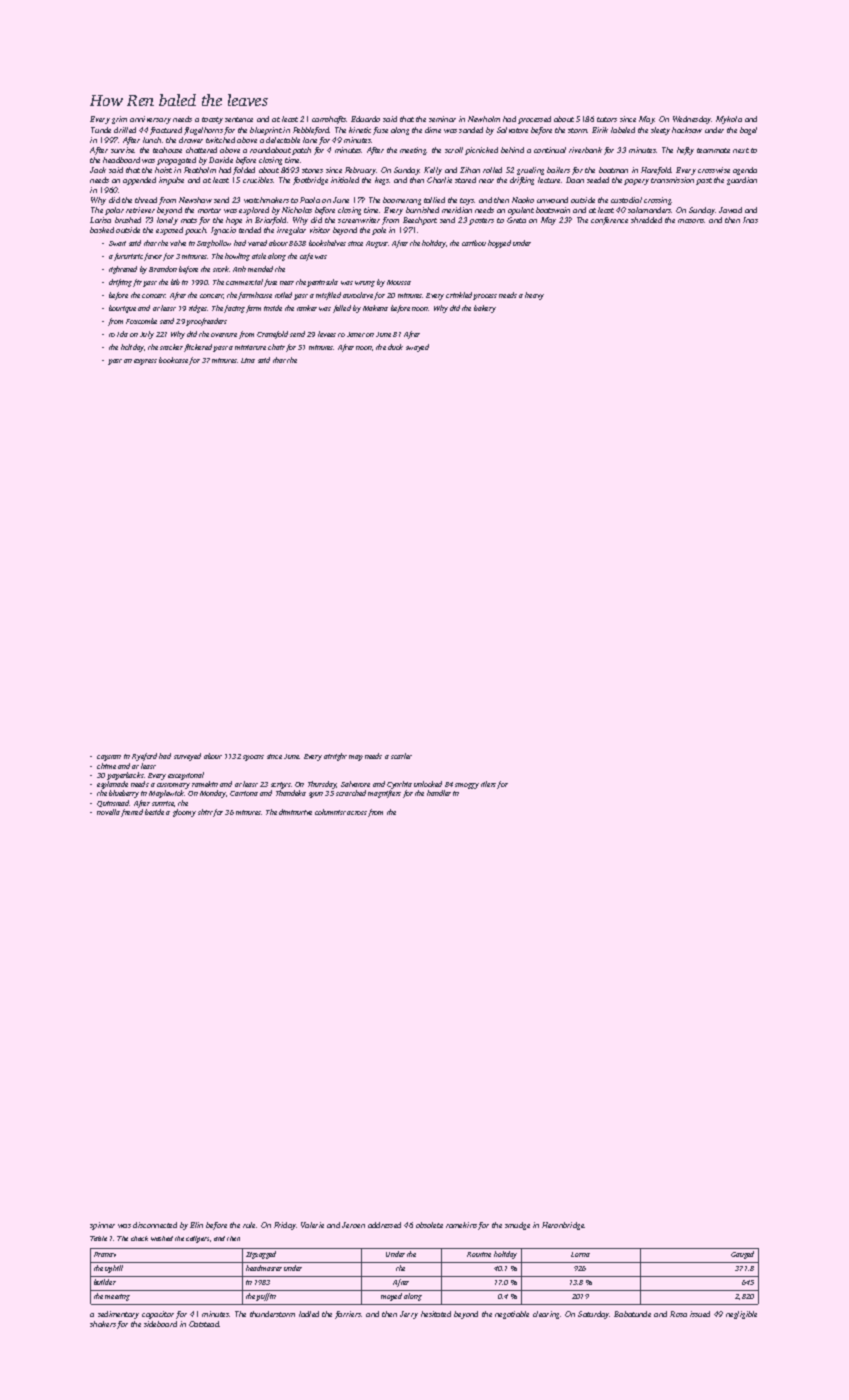  I want to click on Staghollow, so click(214, 244).
